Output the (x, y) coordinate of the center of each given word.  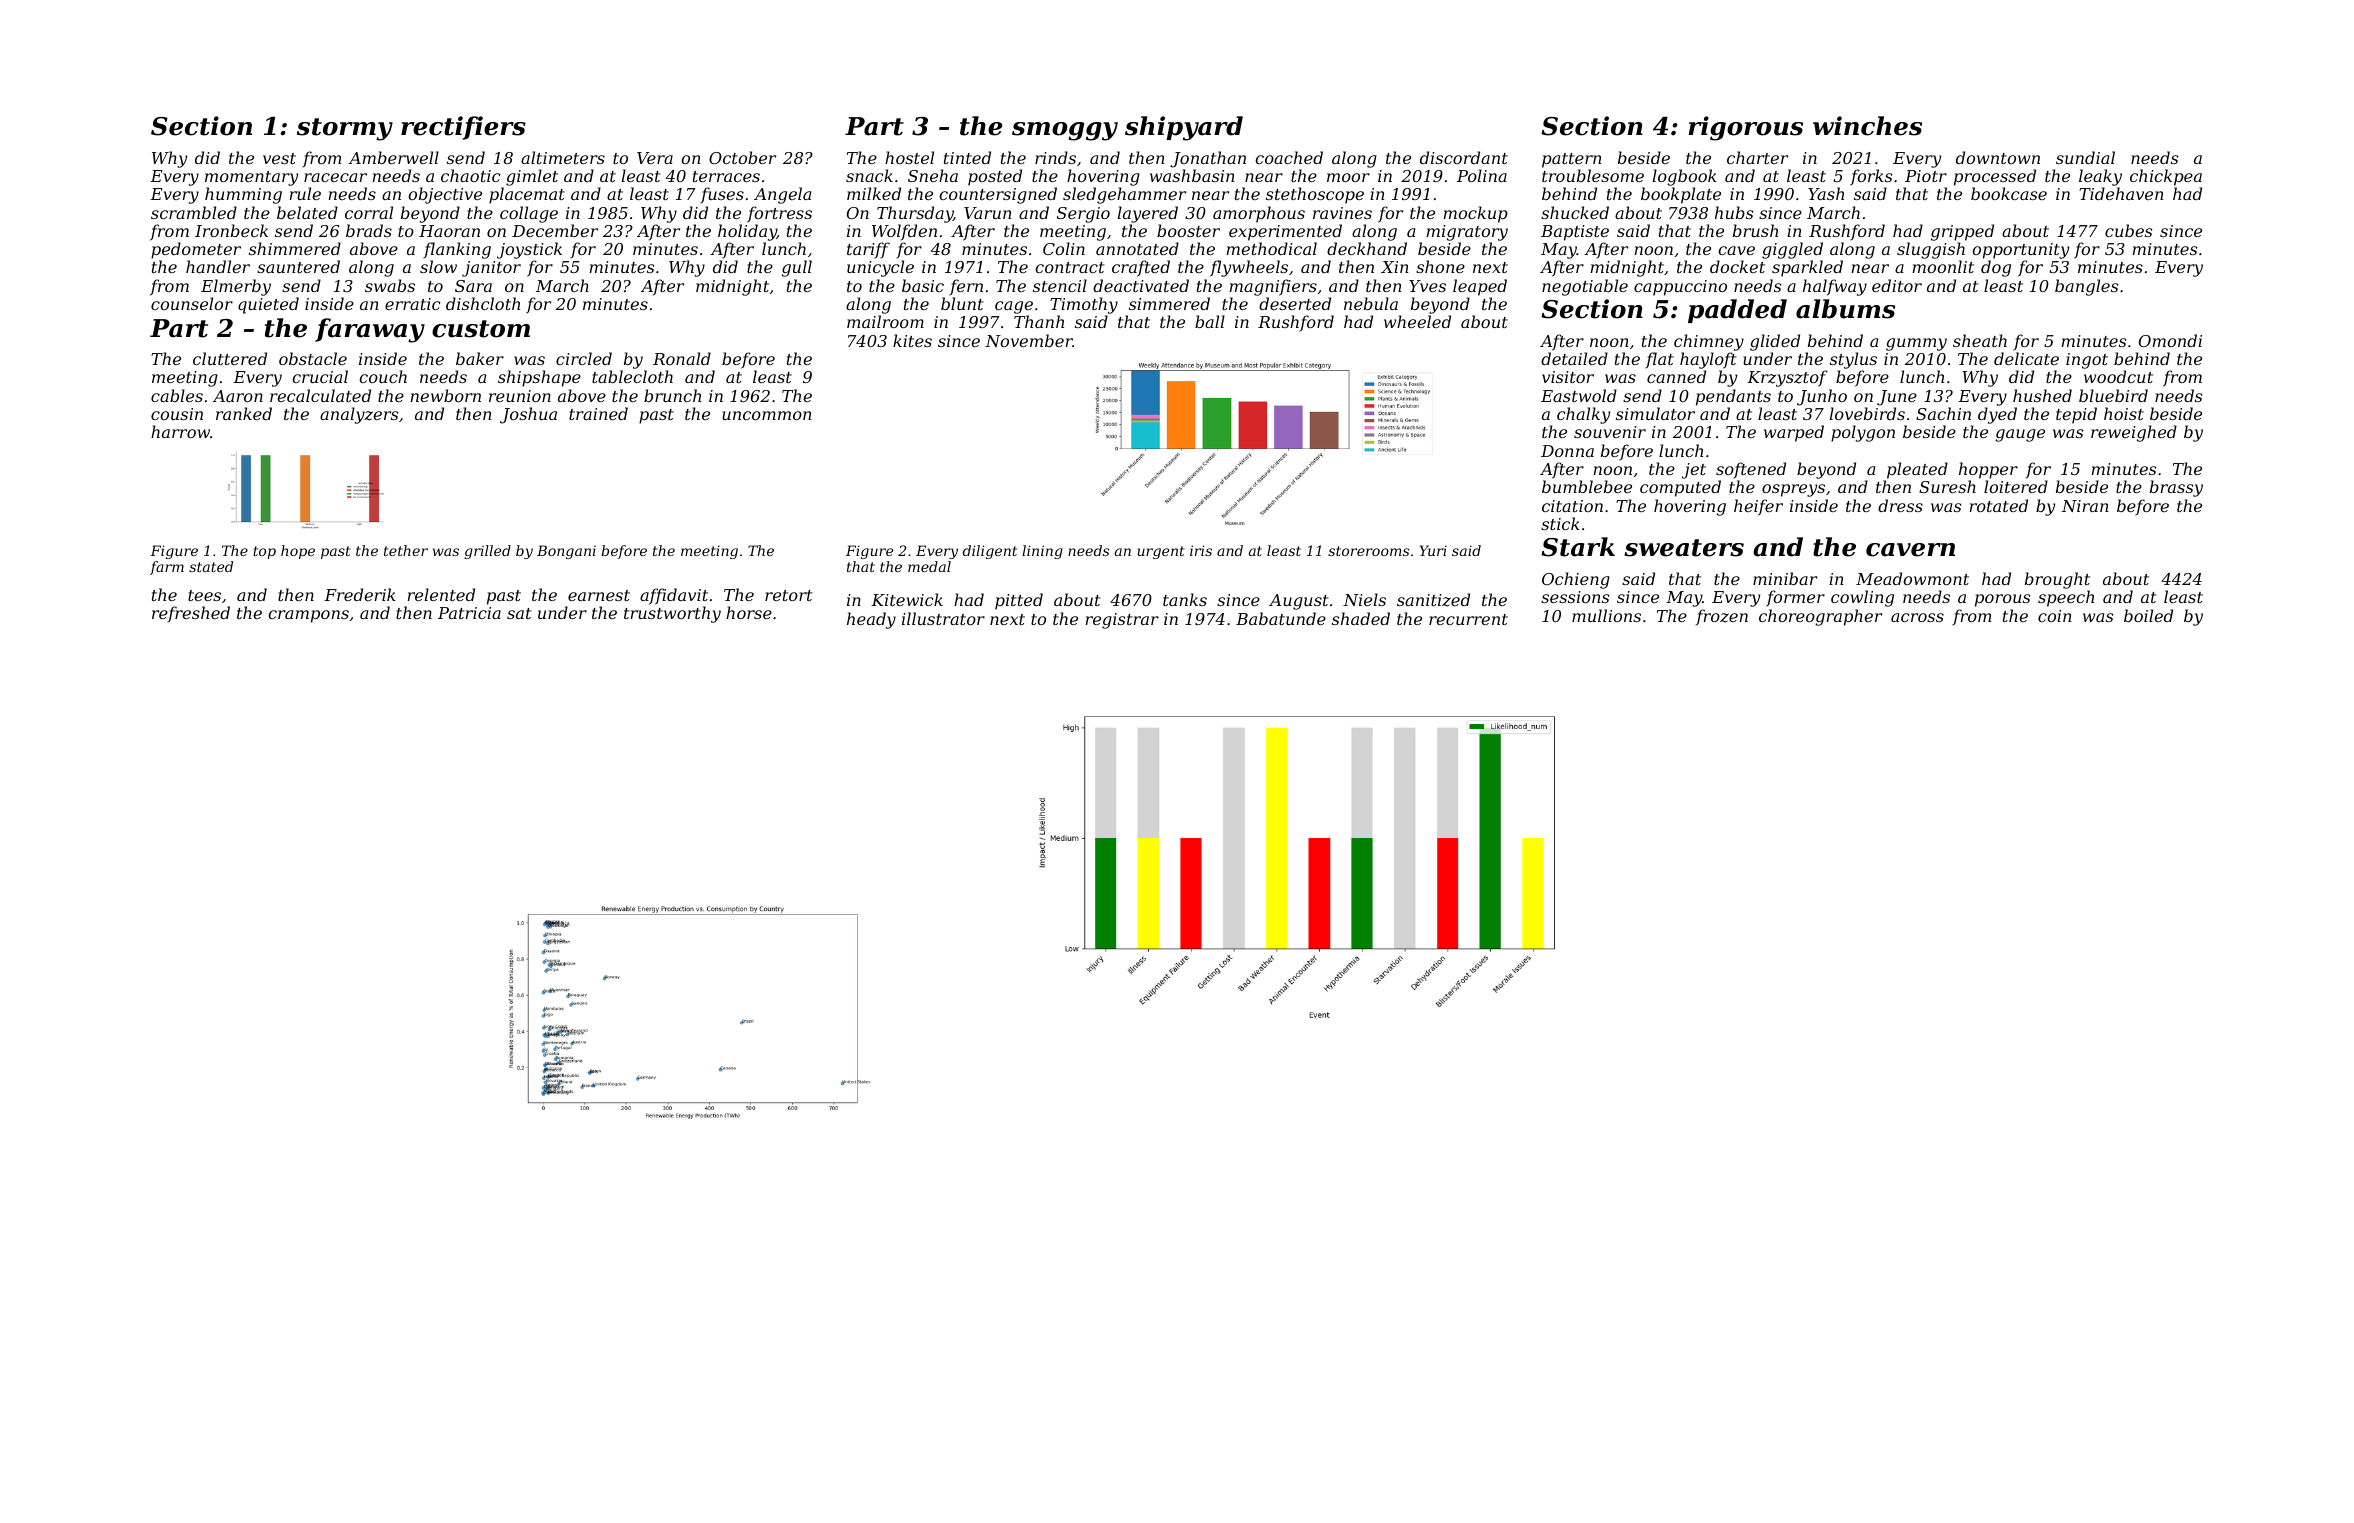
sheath (1980, 340)
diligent (990, 552)
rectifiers (463, 128)
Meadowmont (1912, 578)
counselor (192, 303)
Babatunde (1281, 618)
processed (1995, 177)
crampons (308, 616)
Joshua (528, 415)
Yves (1427, 286)
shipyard (1184, 128)
